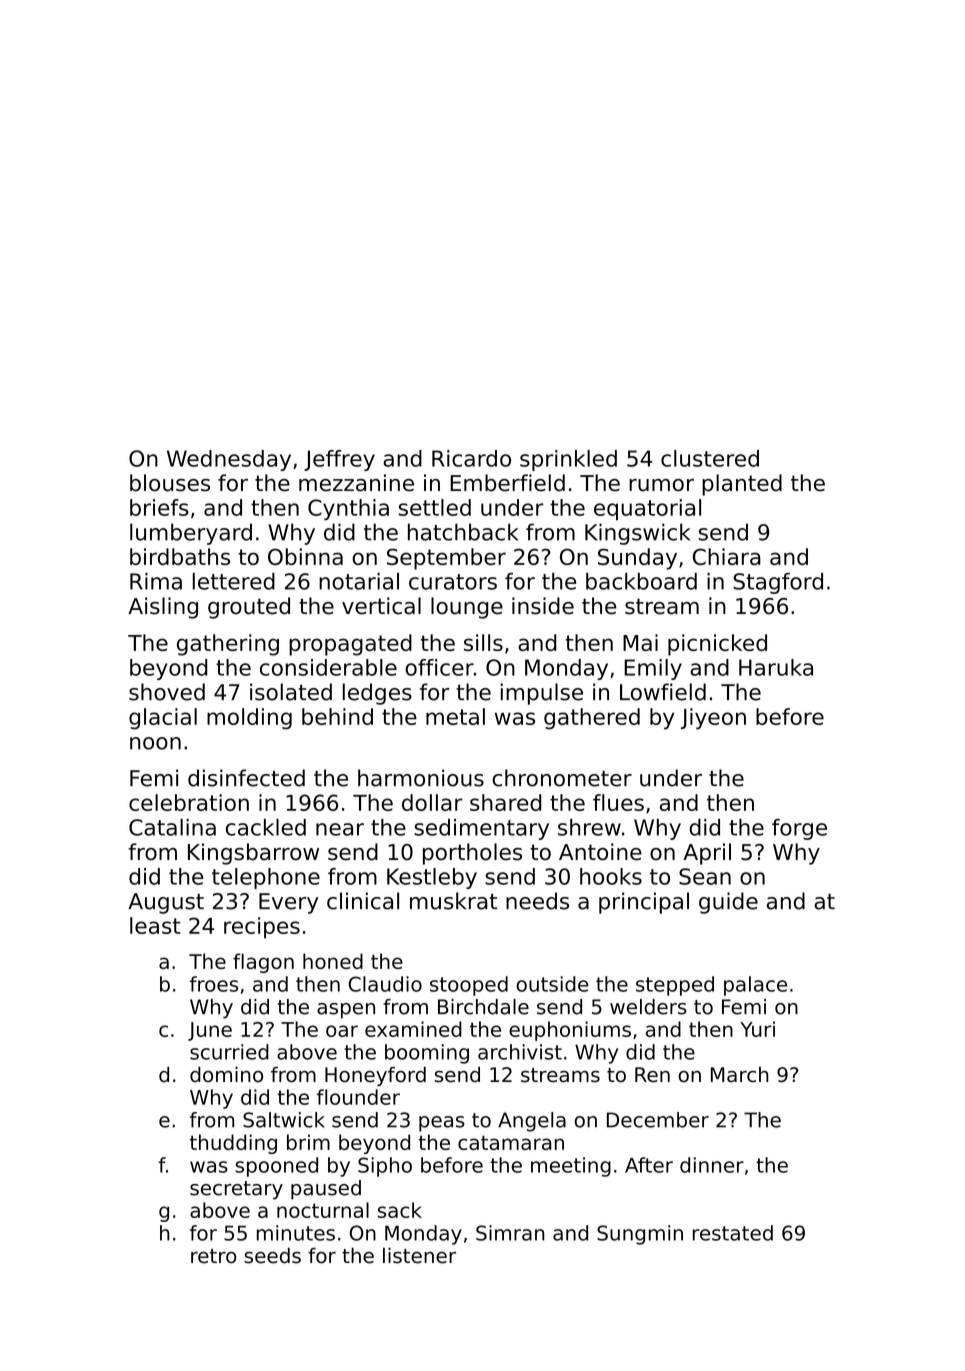  Describe the element at coordinates (246, 778) in the image. I see `disinfected` at that location.
